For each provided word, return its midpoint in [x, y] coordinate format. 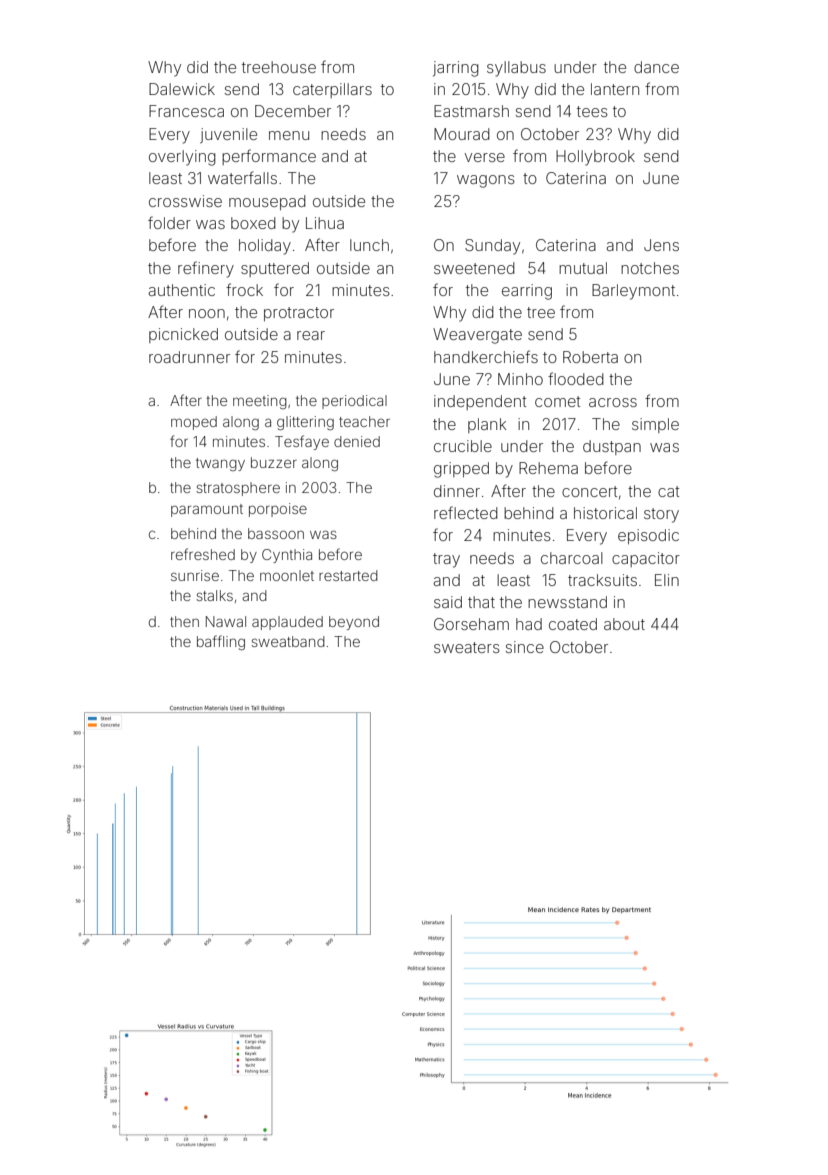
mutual [583, 268]
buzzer [274, 462]
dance [656, 67]
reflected [466, 512]
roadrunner [189, 357]
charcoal [572, 558]
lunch [369, 245]
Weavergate [477, 336]
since [525, 647]
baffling [221, 642]
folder [169, 222]
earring [527, 292]
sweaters [467, 647]
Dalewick [182, 89]
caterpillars [332, 90]
